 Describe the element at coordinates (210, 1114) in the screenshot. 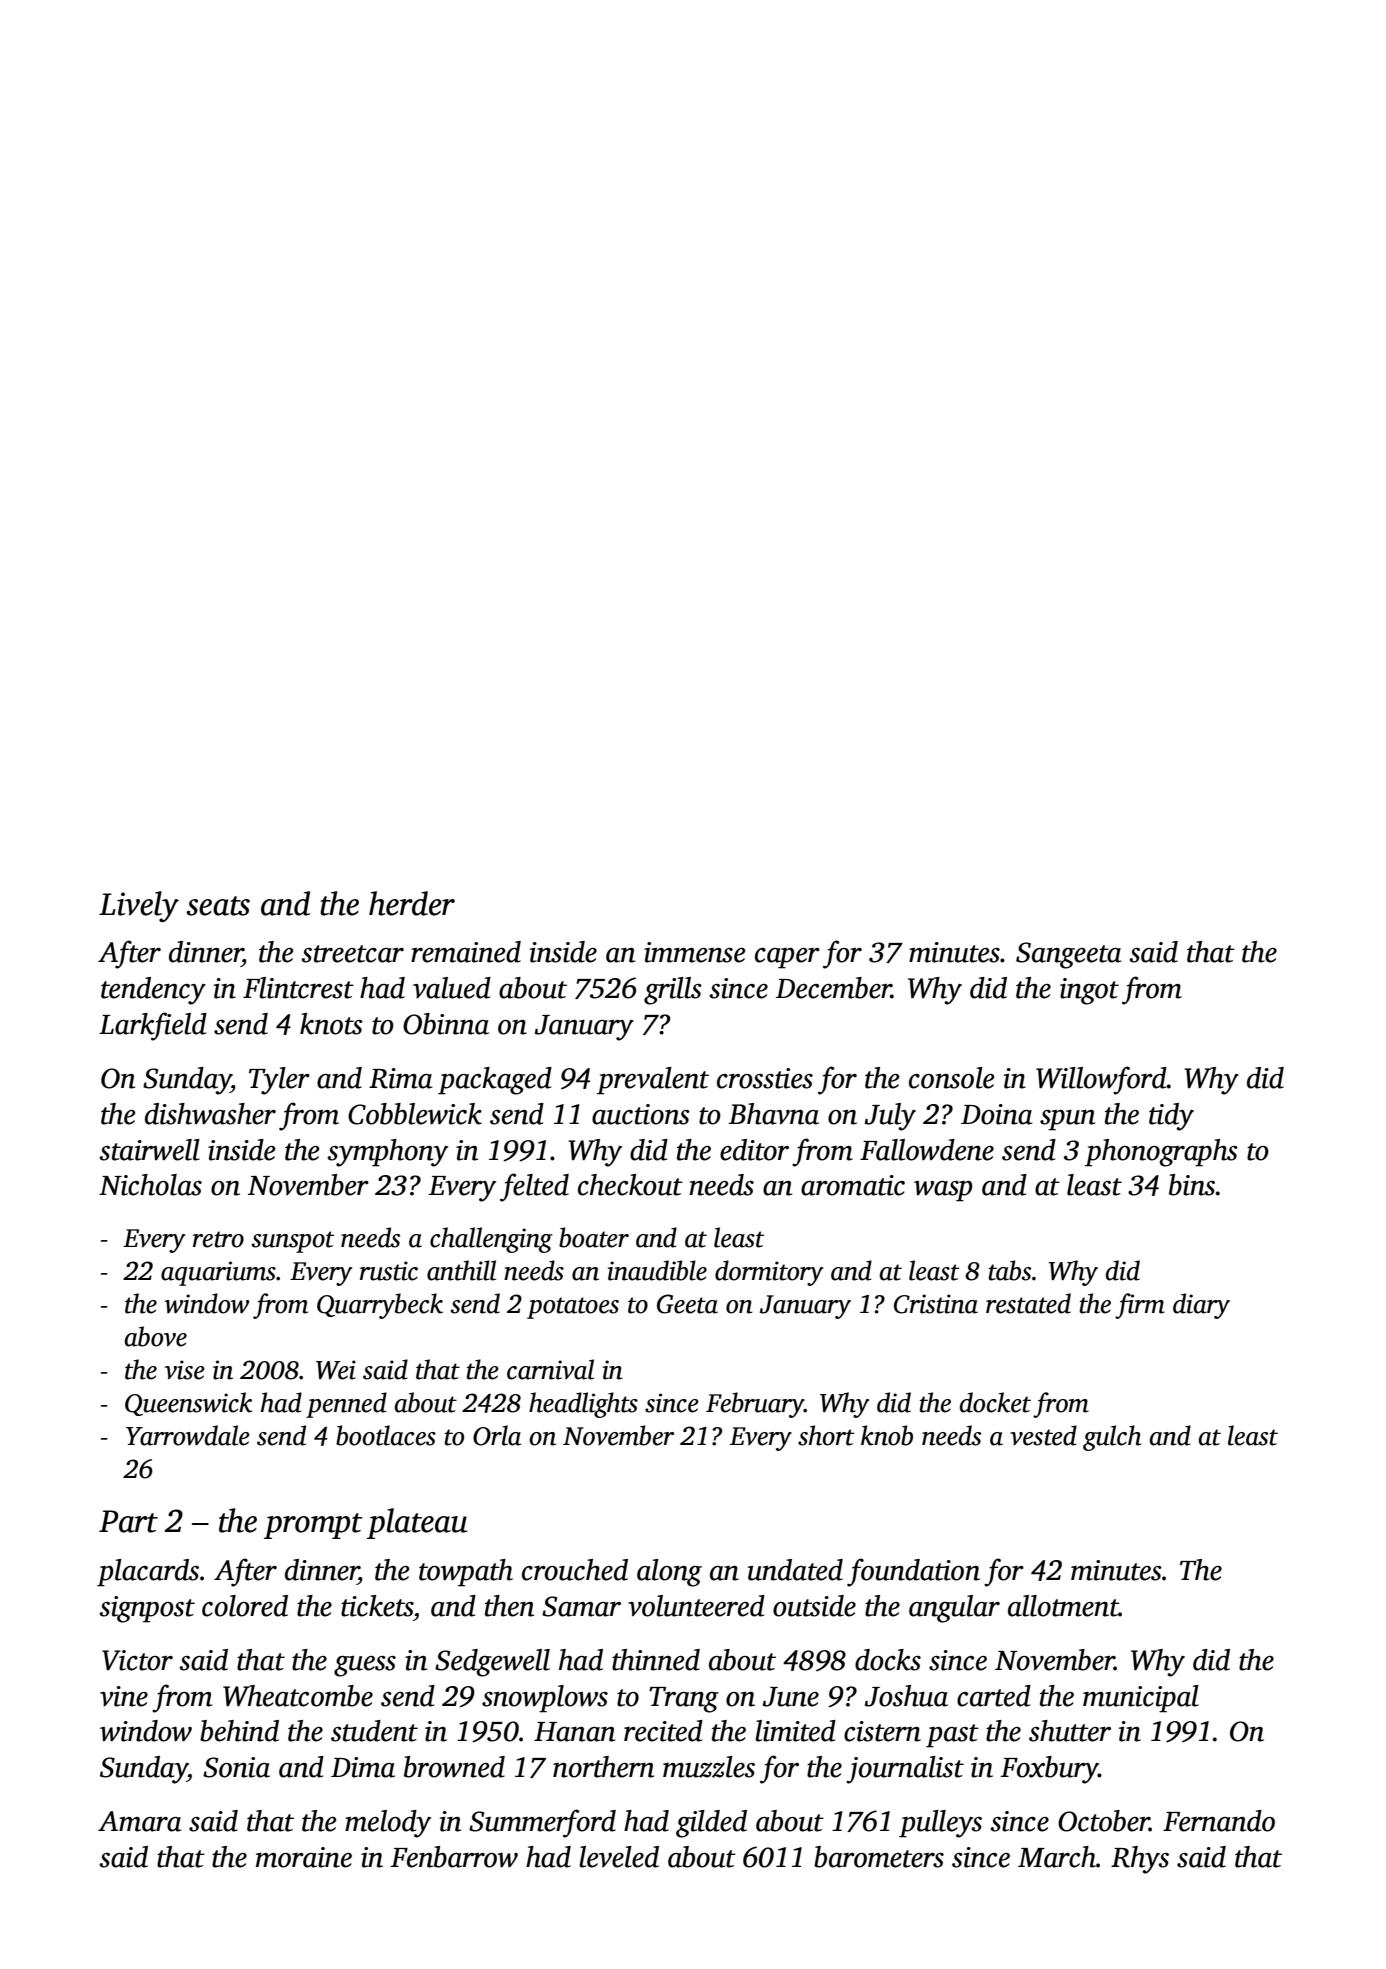

I see `dishwasher` at that location.
